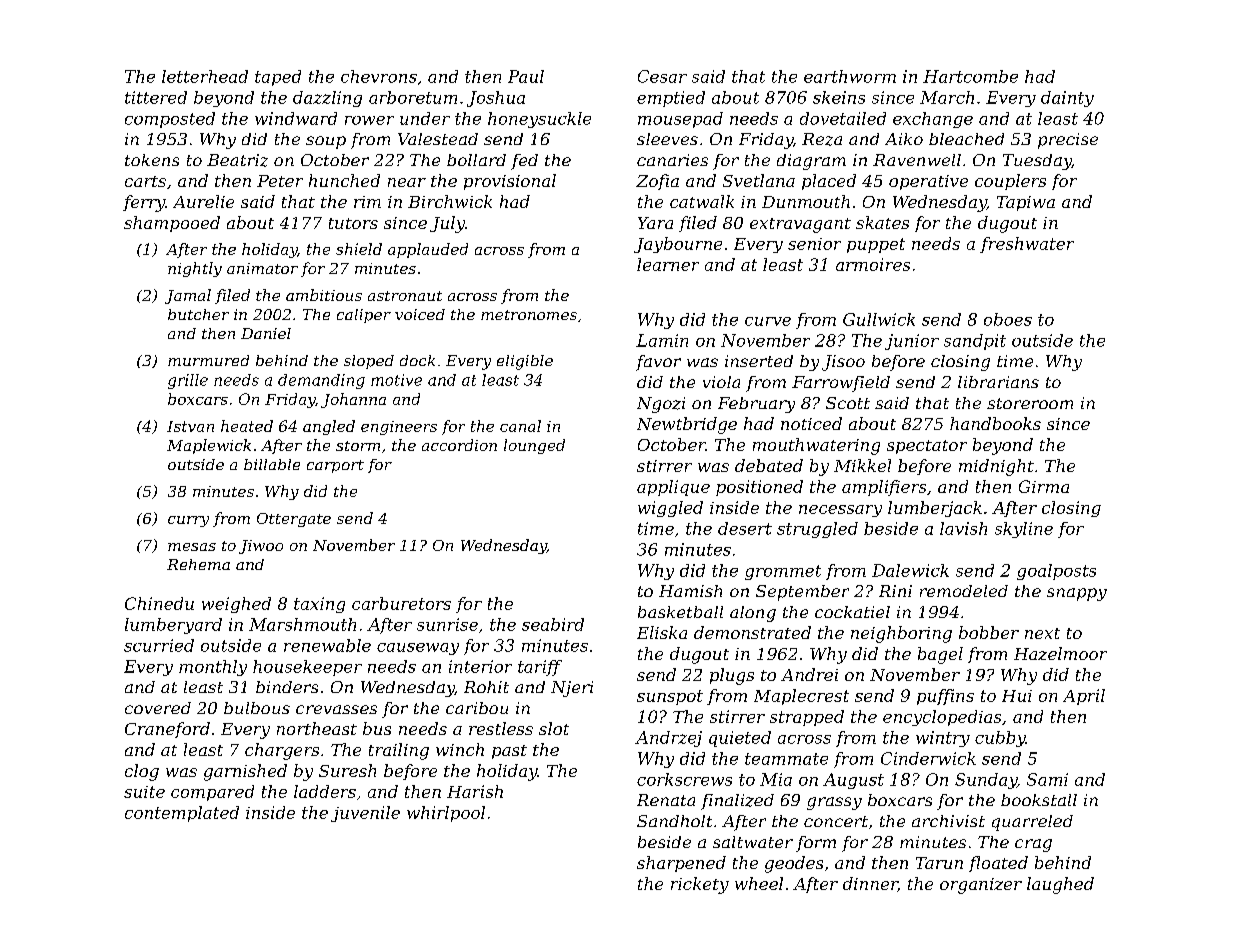 This page has height=952, width=1233. What do you see at coordinates (510, 182) in the page?
I see `provisional` at bounding box center [510, 182].
